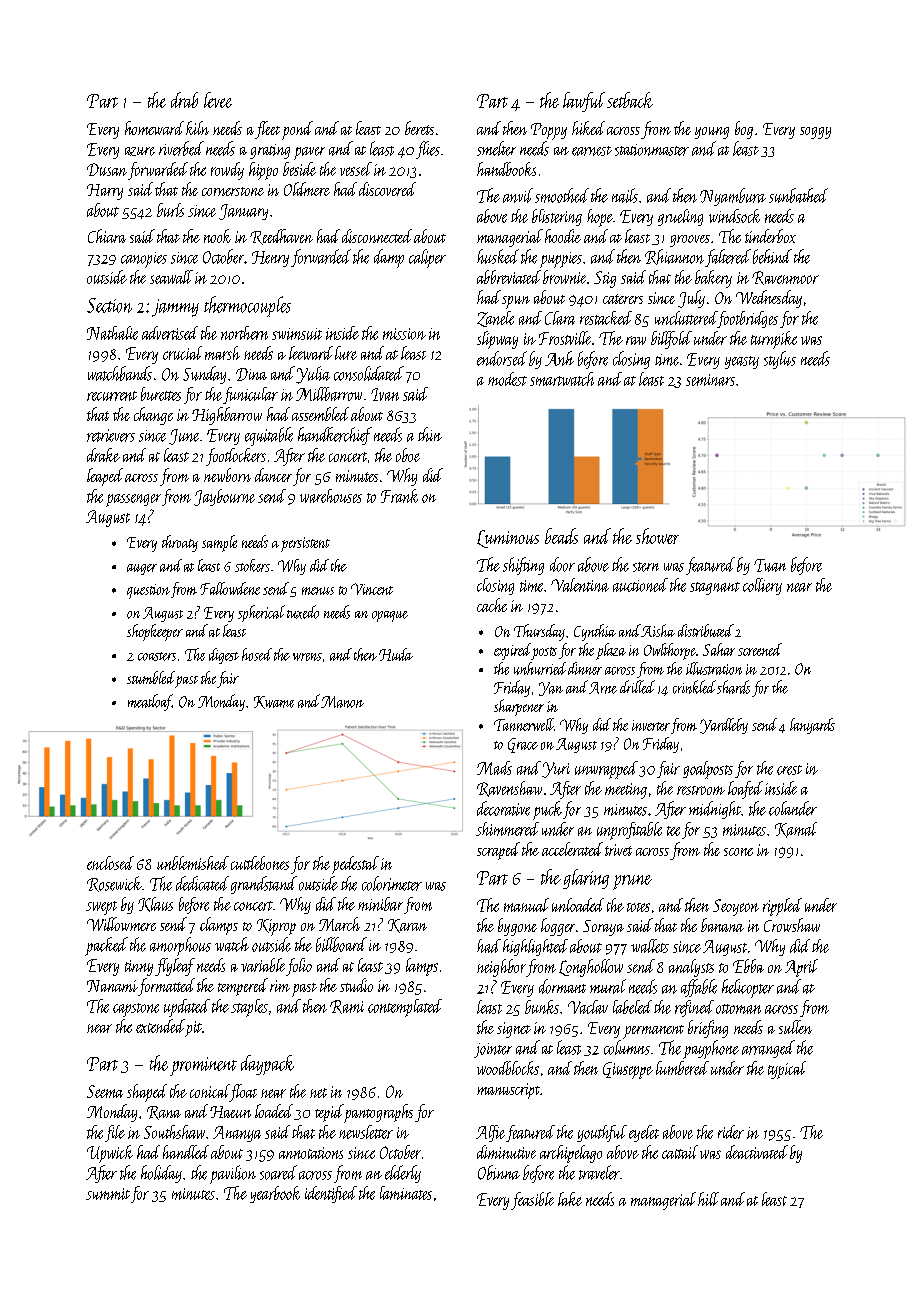 The height and width of the screenshot is (1308, 924). What do you see at coordinates (770, 565) in the screenshot?
I see `Tuan` at bounding box center [770, 565].
